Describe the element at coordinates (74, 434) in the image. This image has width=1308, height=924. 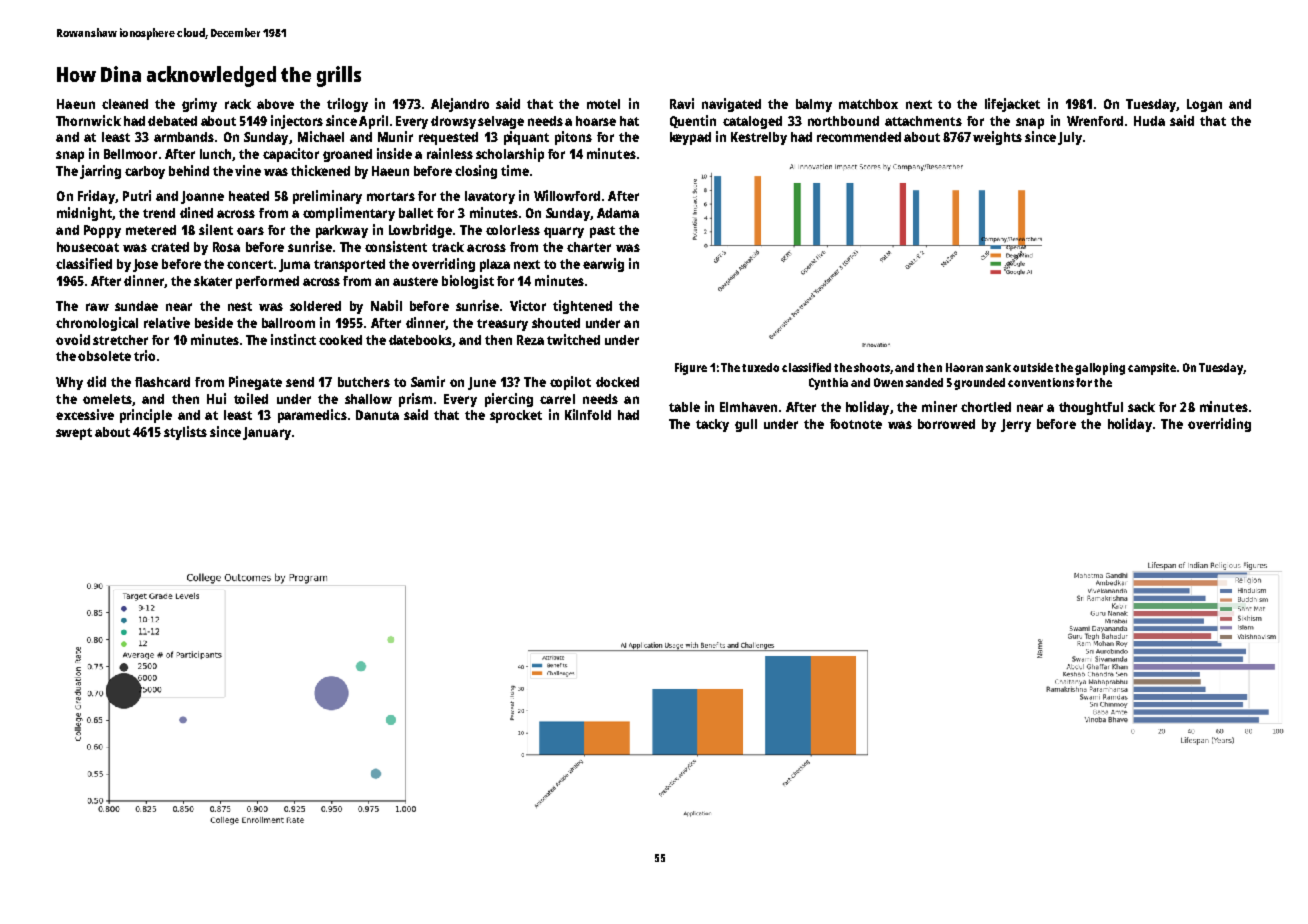
I see `swept` at that location.
